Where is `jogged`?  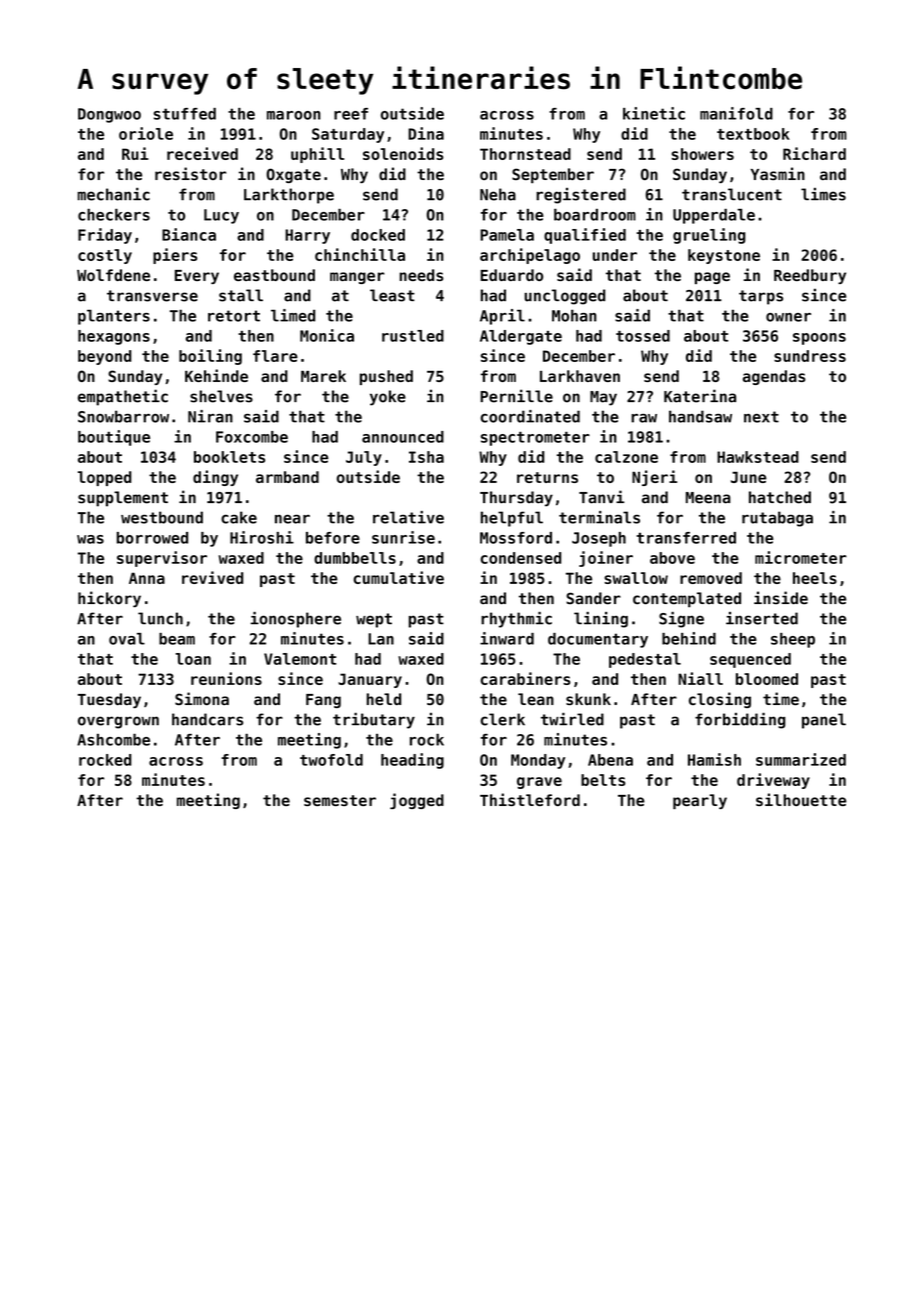 jogged is located at coordinates (417, 801).
